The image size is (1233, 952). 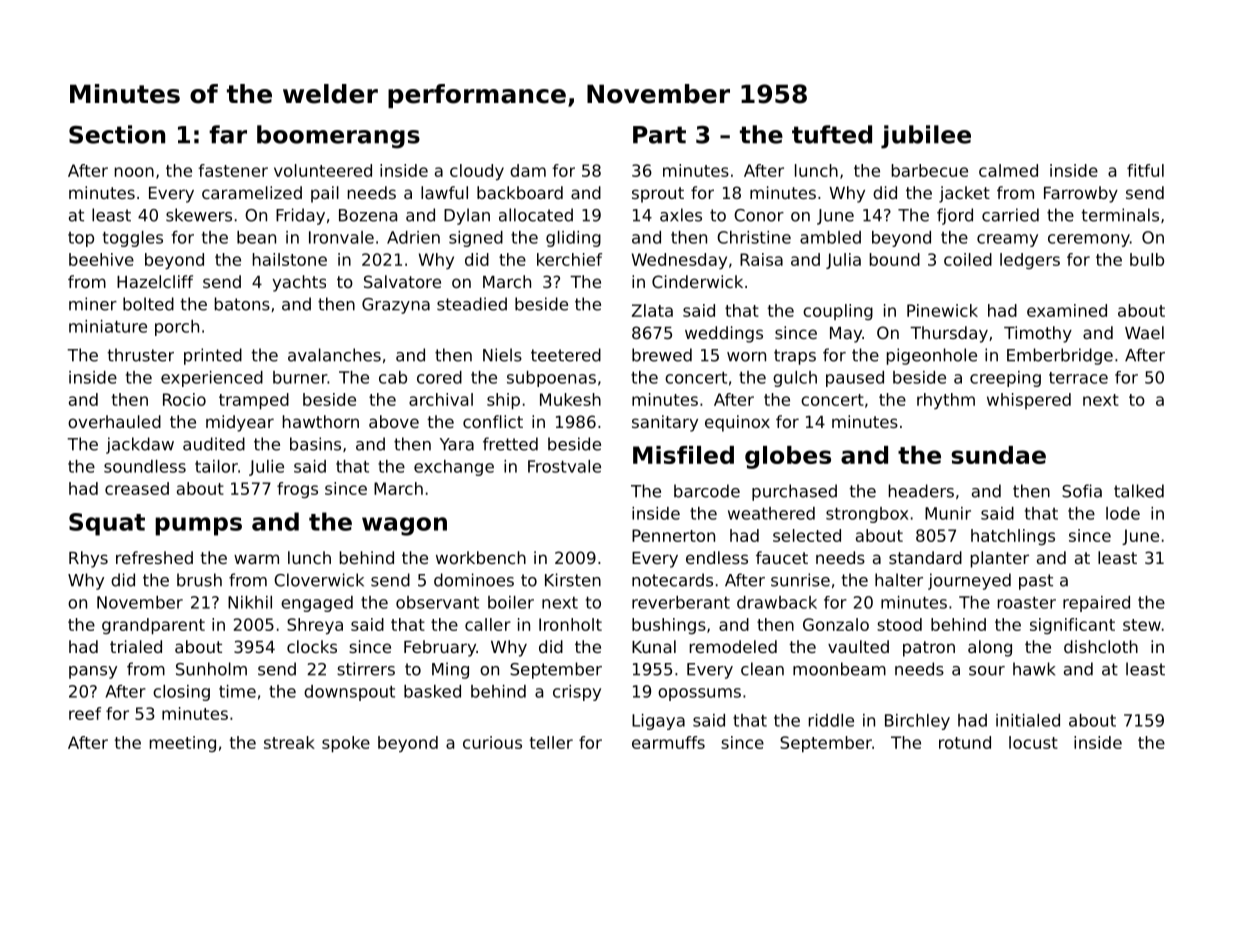 What do you see at coordinates (492, 742) in the document?
I see `curious` at bounding box center [492, 742].
